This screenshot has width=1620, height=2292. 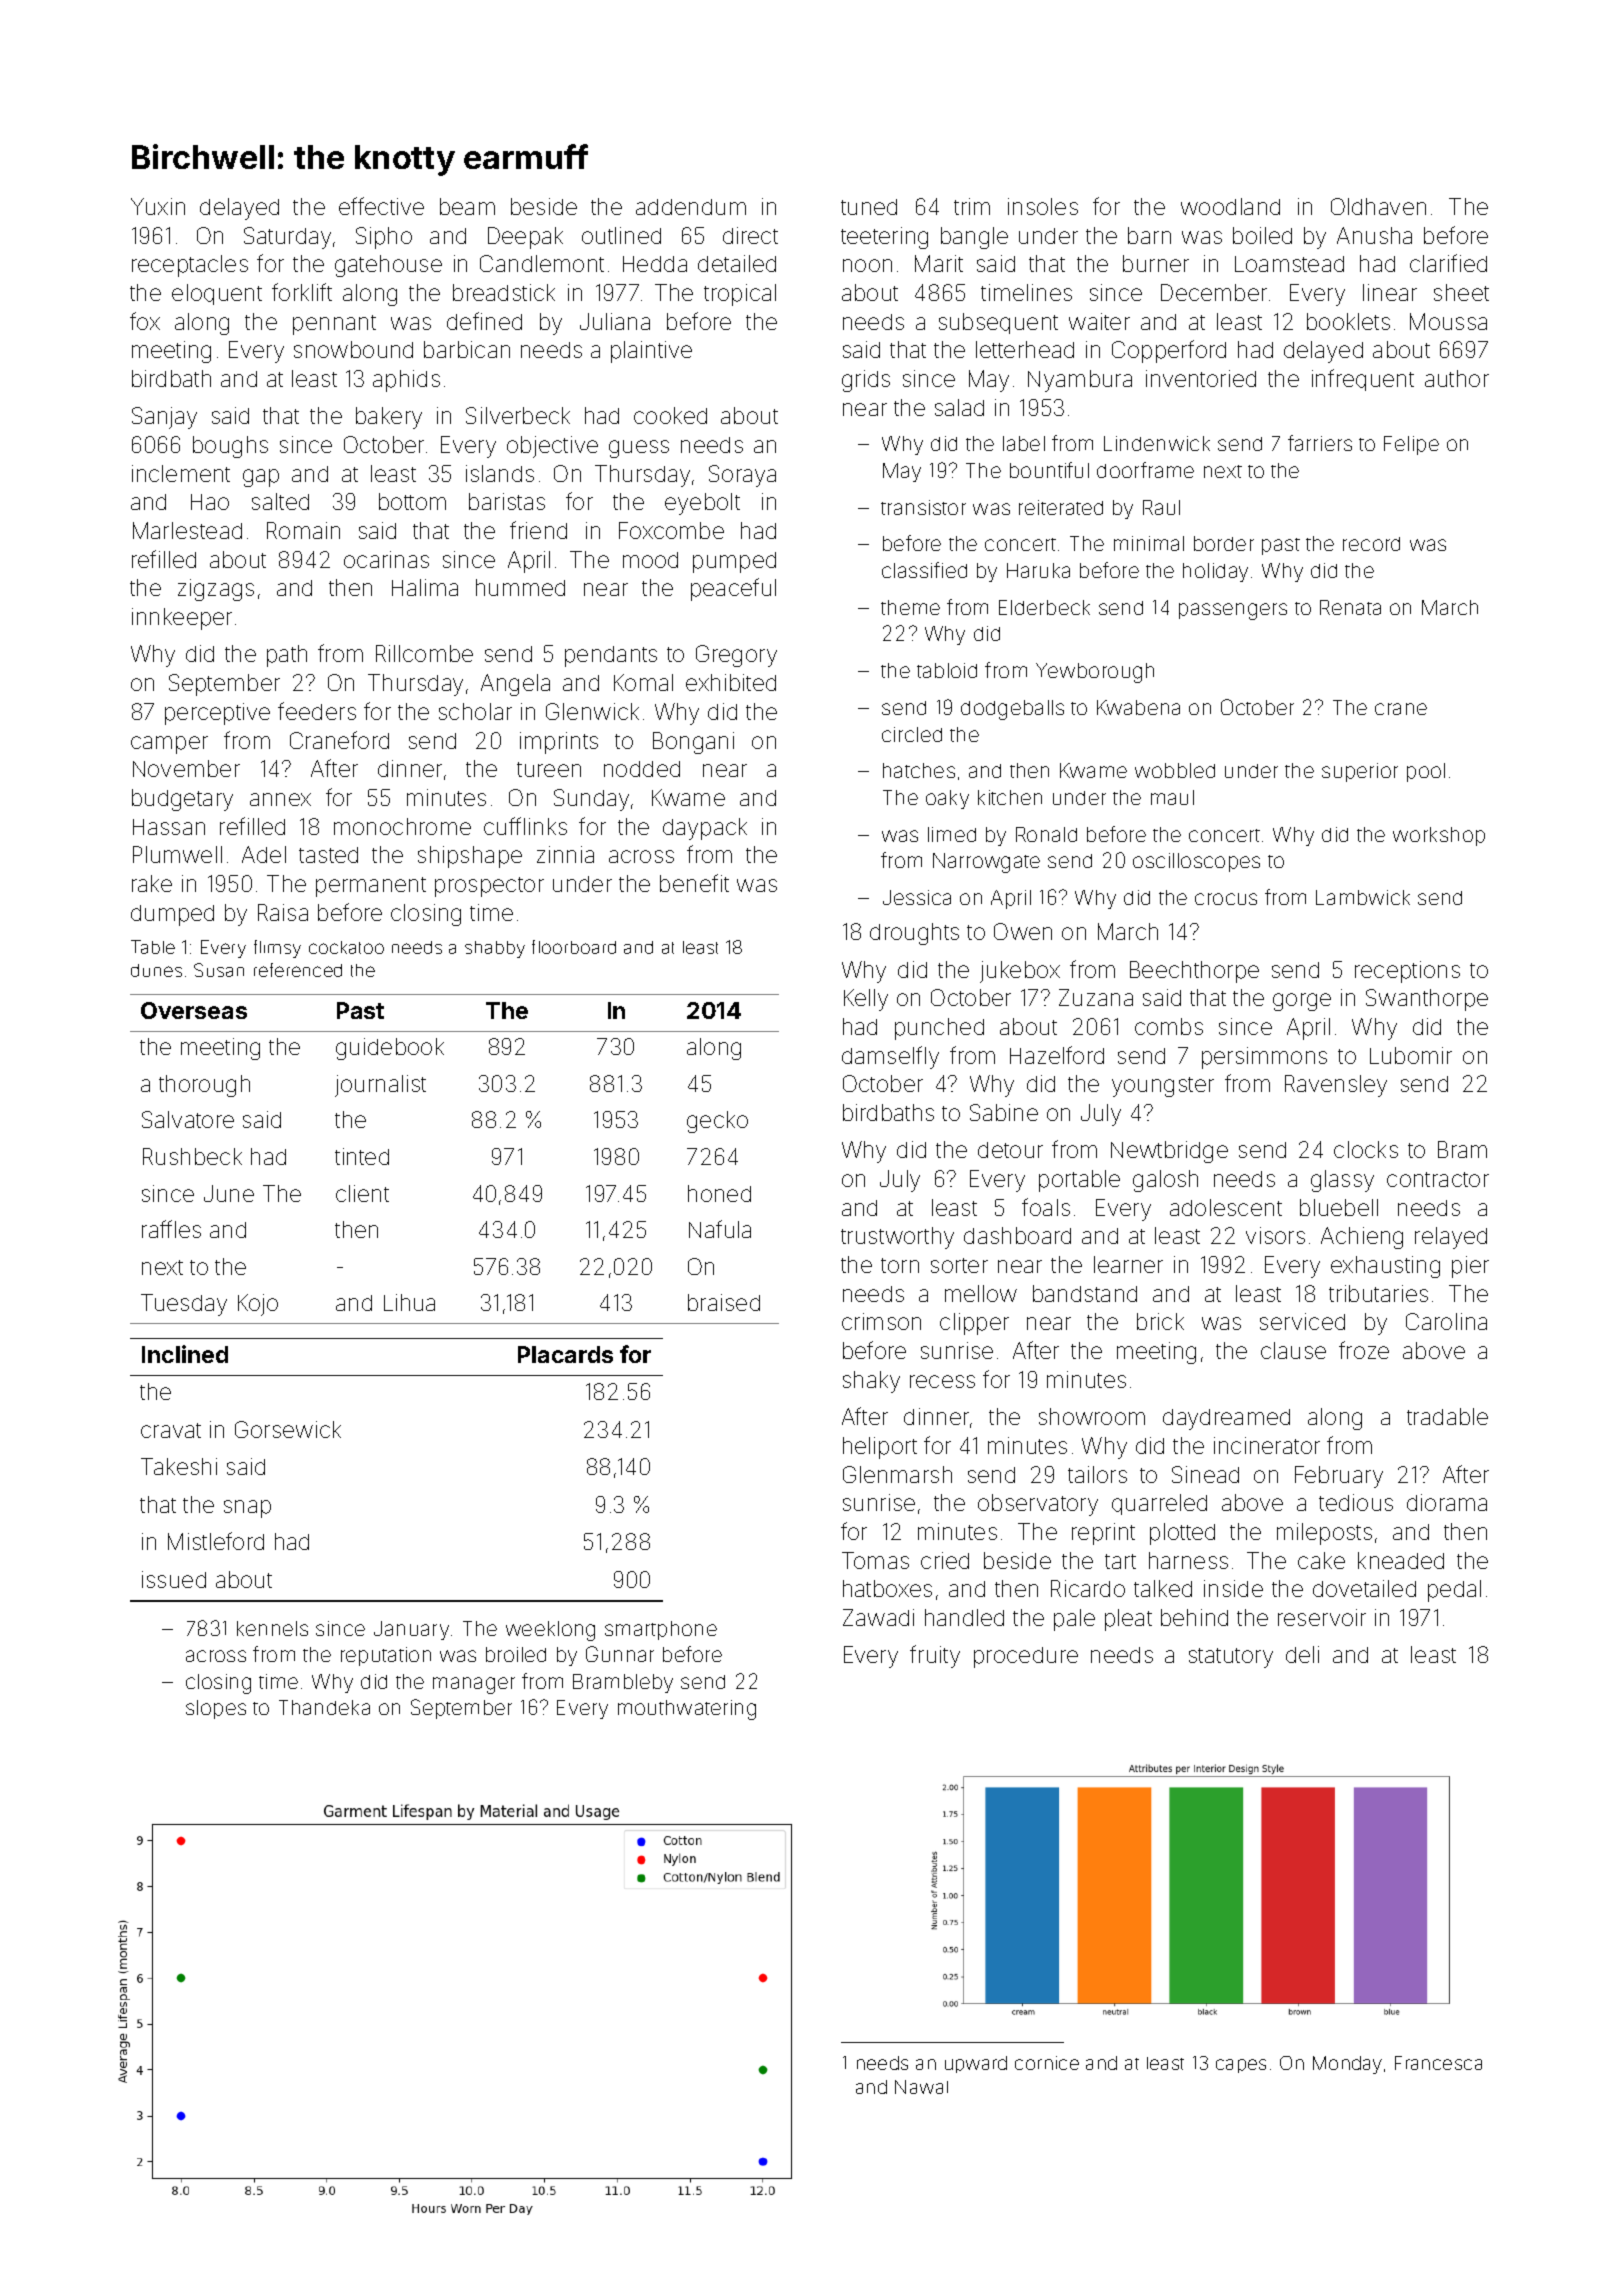 What do you see at coordinates (409, 1302) in the screenshot?
I see `Lihua` at bounding box center [409, 1302].
